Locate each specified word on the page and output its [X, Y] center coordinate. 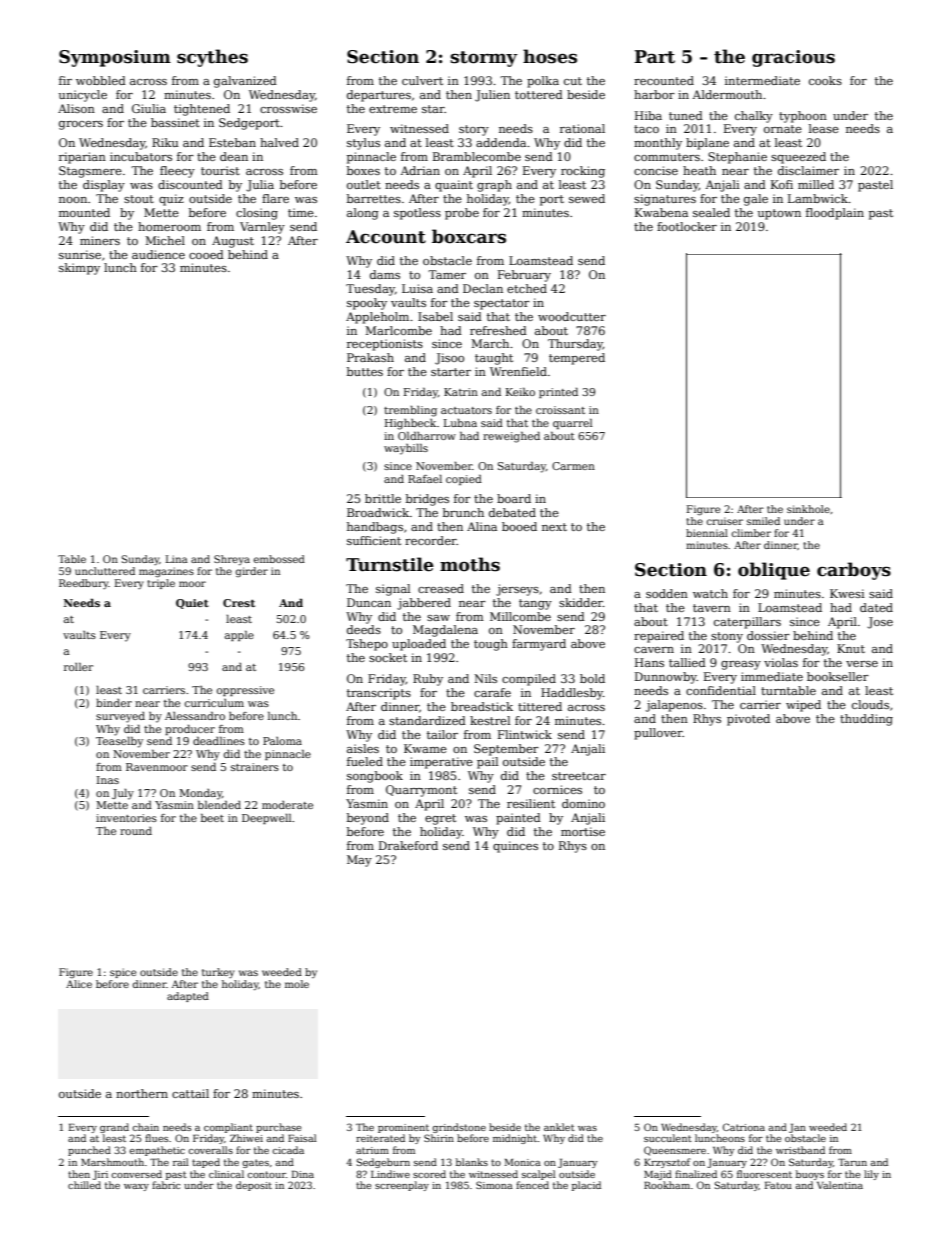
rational [582, 128]
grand [114, 1128]
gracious [793, 58]
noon [73, 200]
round [136, 831]
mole [297, 984]
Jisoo [449, 359]
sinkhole [808, 509]
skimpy [79, 269]
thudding [866, 720]
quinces [515, 847]
